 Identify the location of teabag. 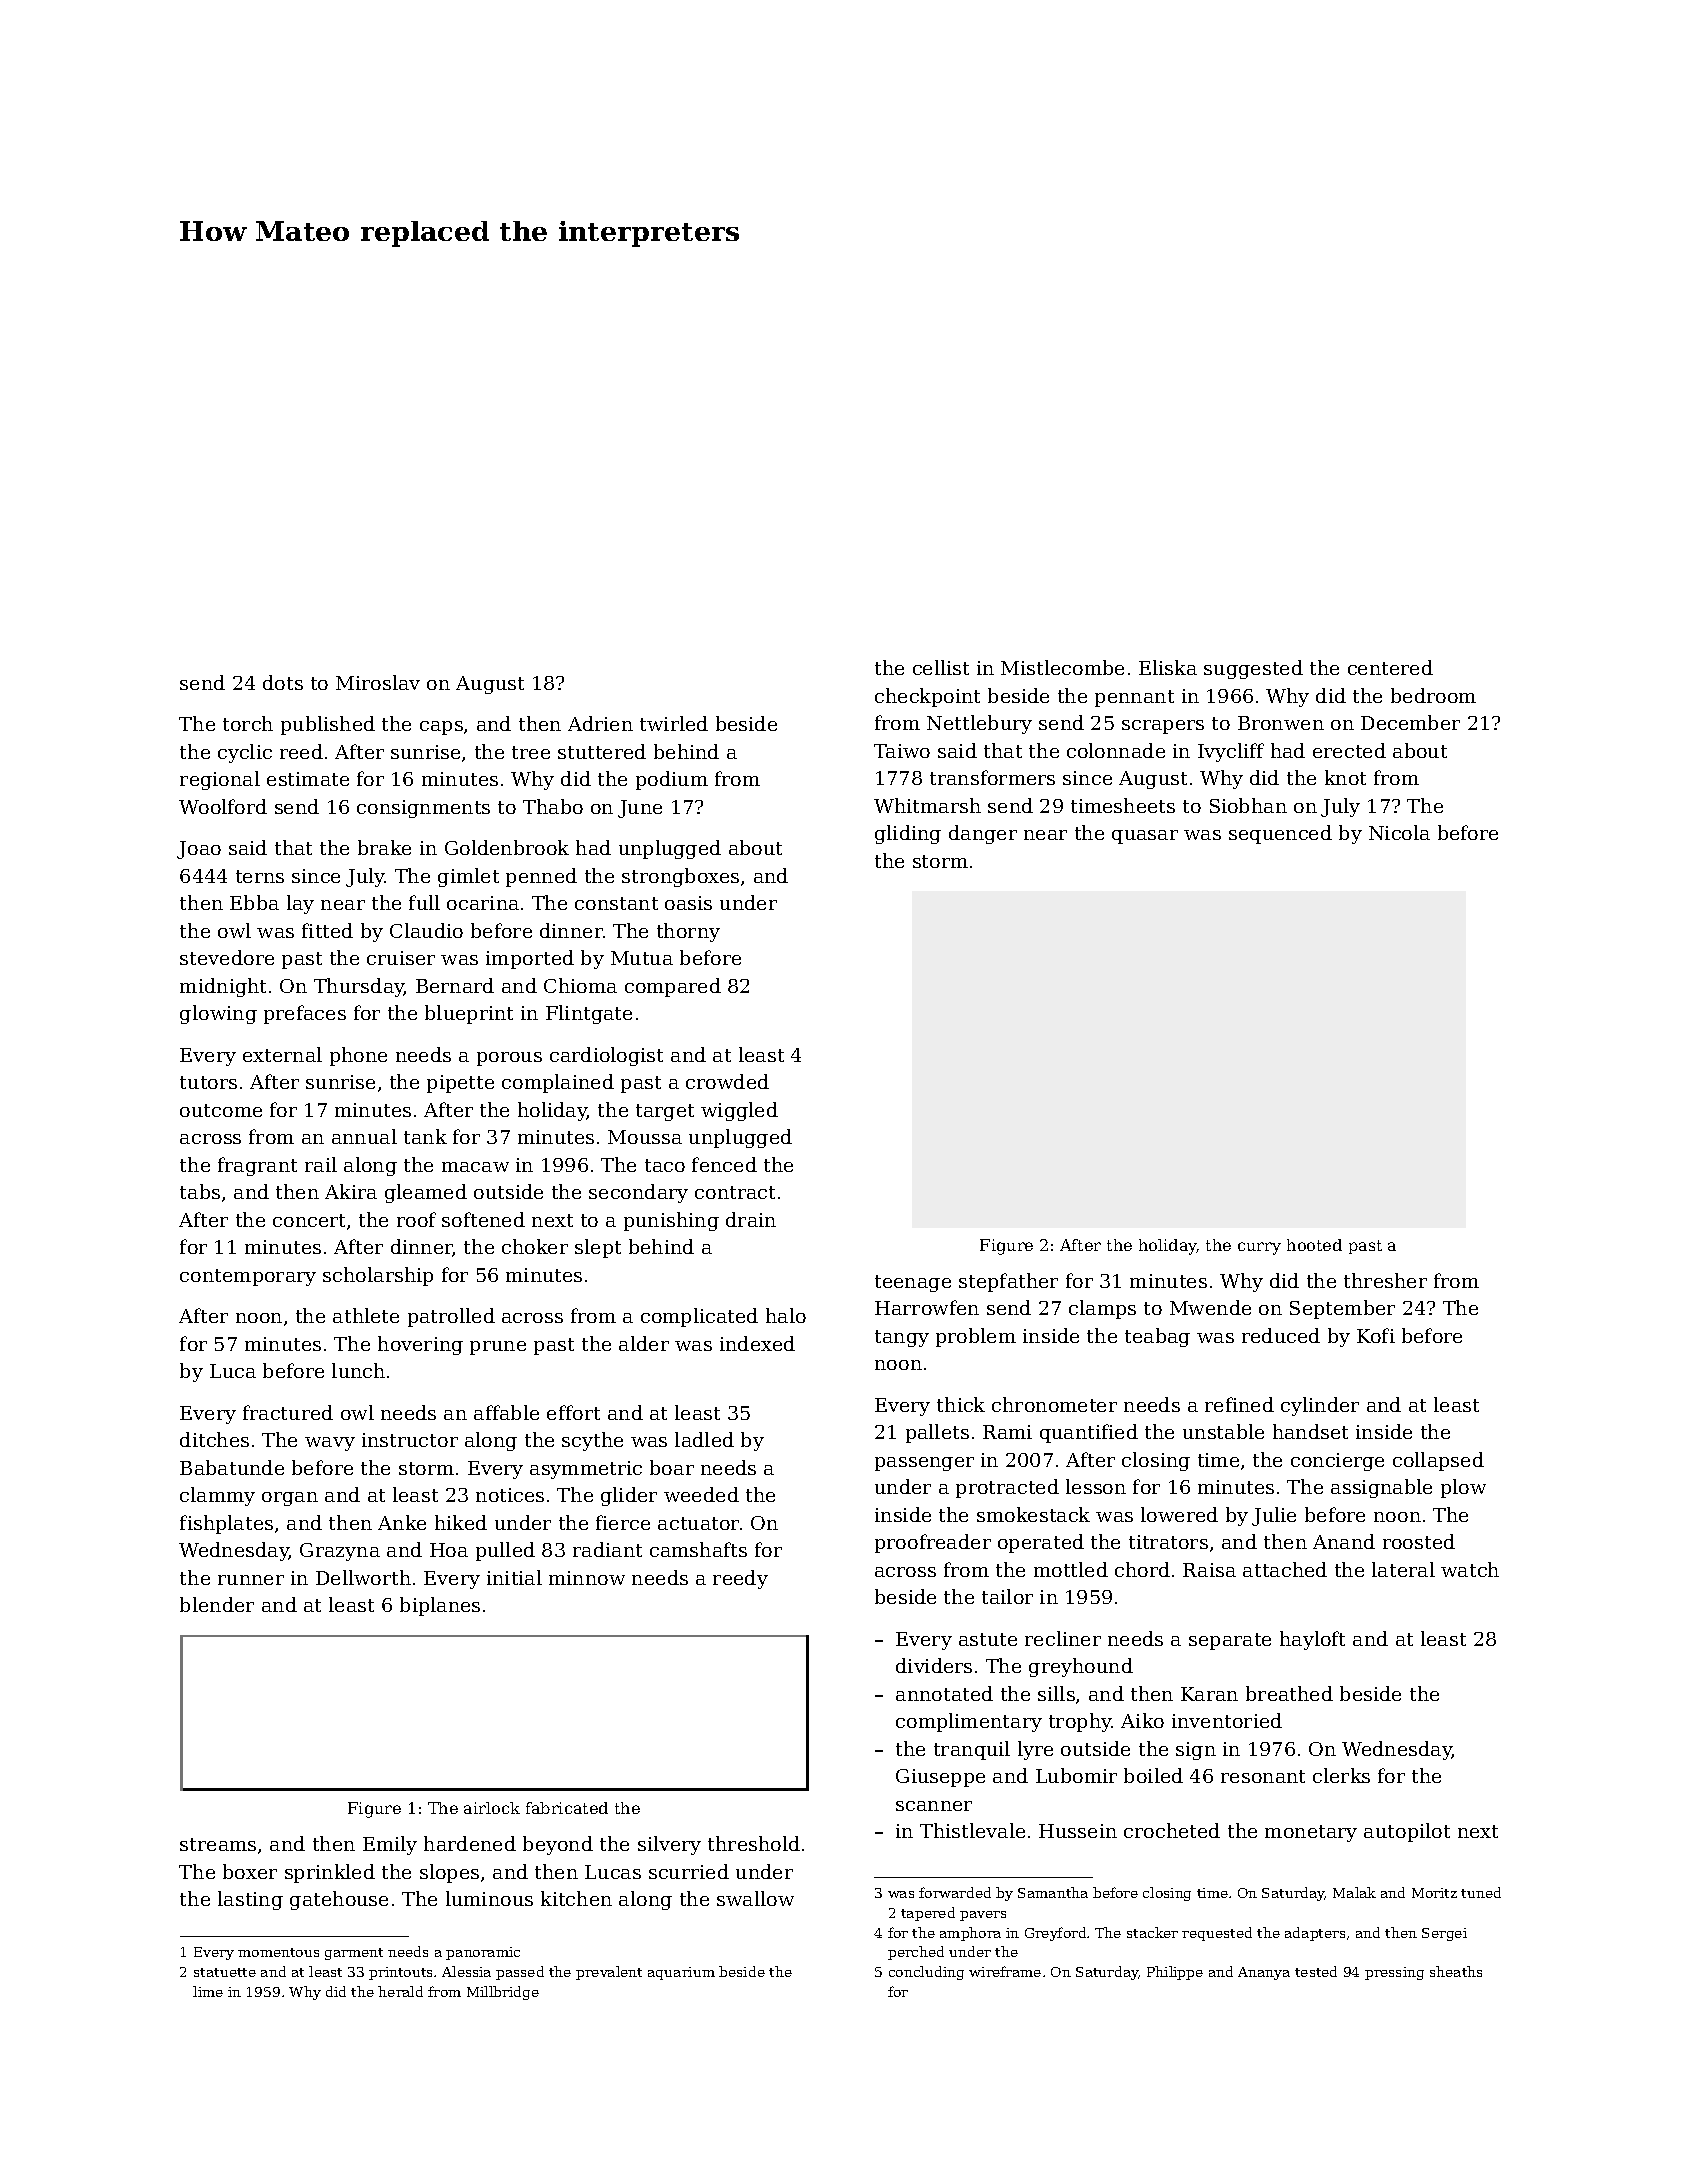
(1157, 1337).
